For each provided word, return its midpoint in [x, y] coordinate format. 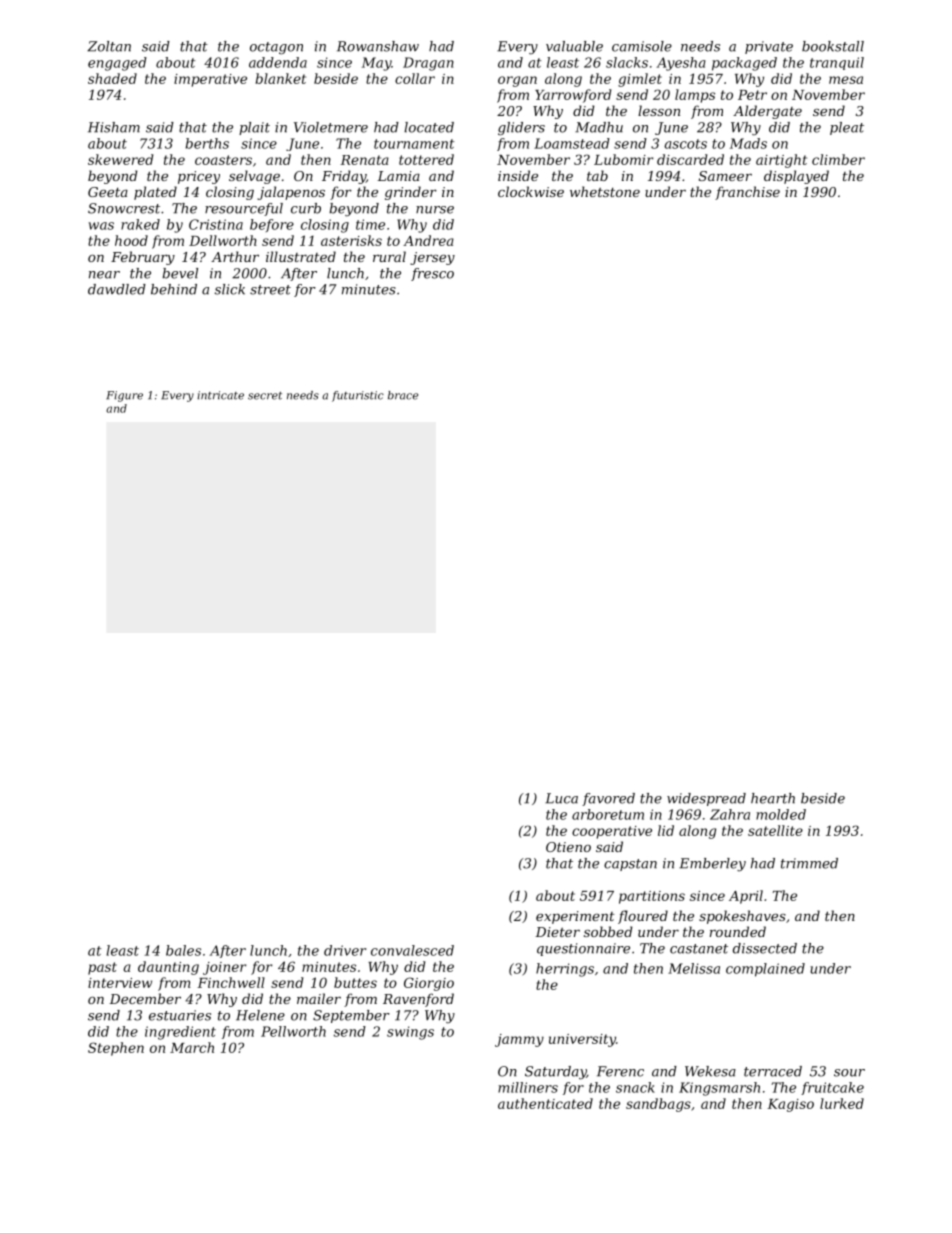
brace [403, 395]
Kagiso [790, 1105]
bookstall [833, 46]
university [582, 1040]
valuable [574, 46]
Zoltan [109, 46]
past [102, 968]
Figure [124, 396]
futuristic [358, 396]
